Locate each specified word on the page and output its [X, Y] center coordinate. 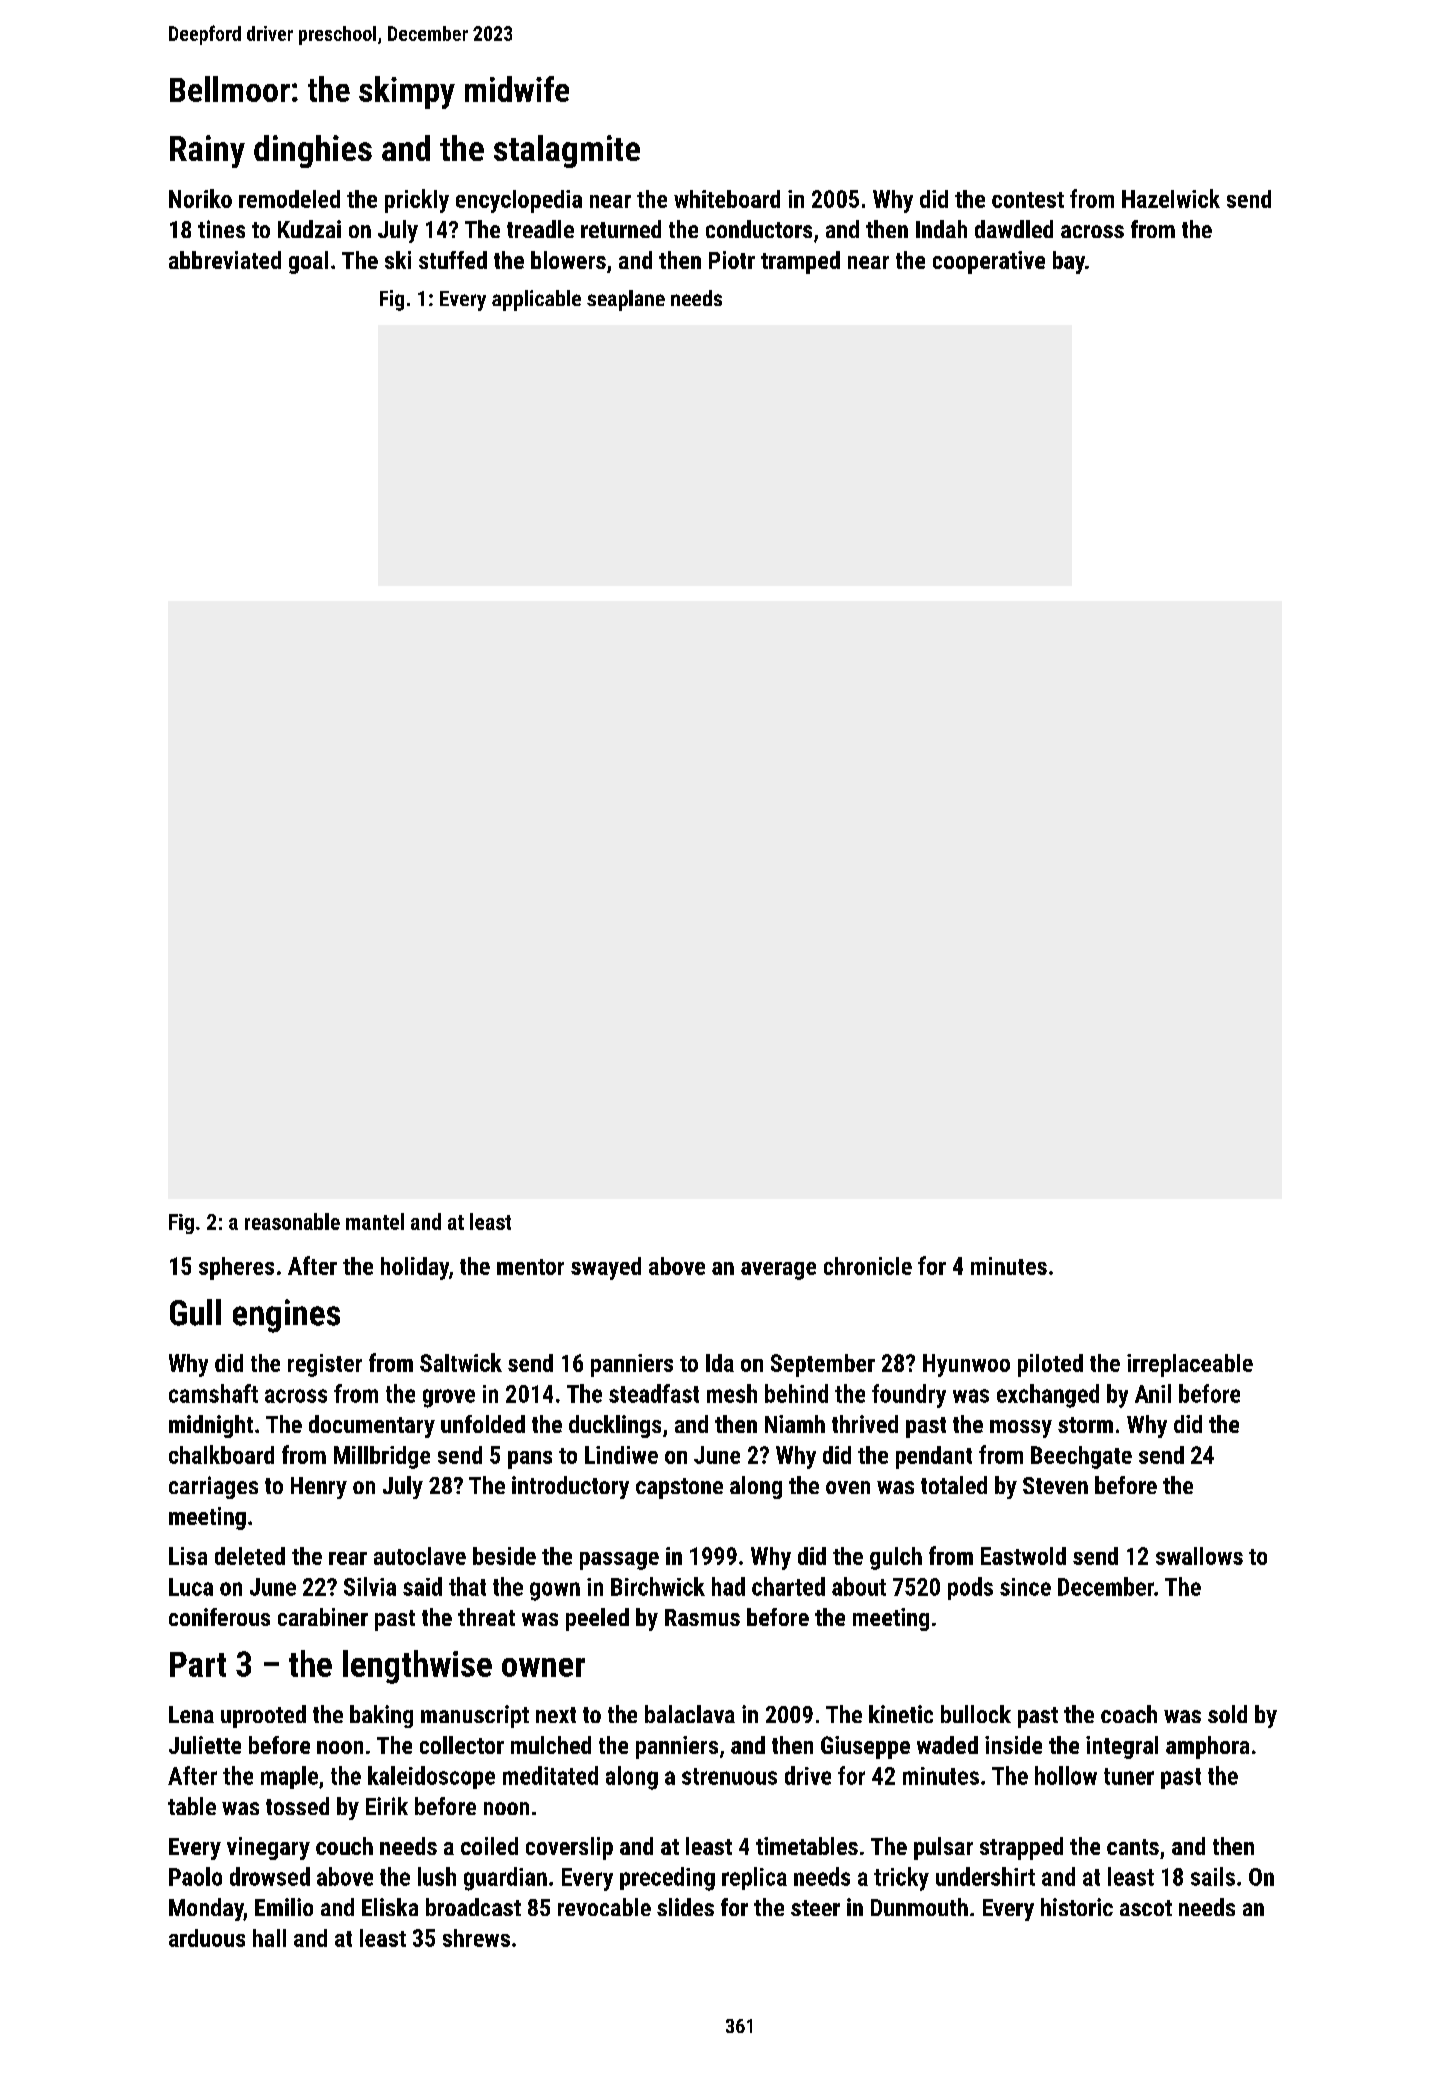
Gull [195, 1312]
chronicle [868, 1266]
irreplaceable [1190, 1365]
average [778, 1271]
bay [1069, 262]
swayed [606, 1268]
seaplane [626, 300]
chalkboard [221, 1454]
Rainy [207, 151]
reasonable [292, 1221]
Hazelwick [1171, 198]
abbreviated [225, 260]
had [728, 1586]
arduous [207, 1938]
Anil [1153, 1393]
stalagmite [567, 151]
